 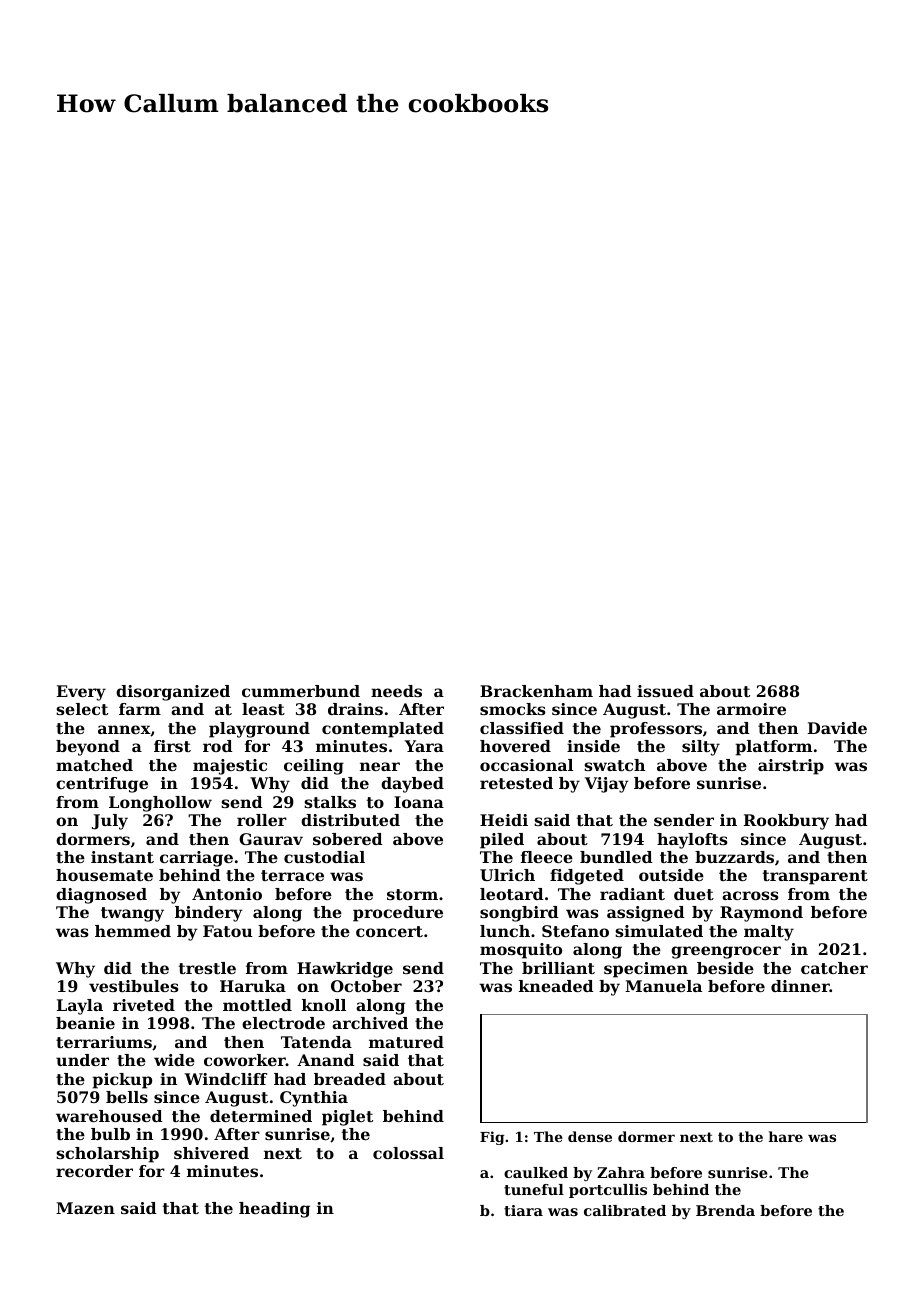 What do you see at coordinates (127, 1097) in the screenshot?
I see `bells` at bounding box center [127, 1097].
